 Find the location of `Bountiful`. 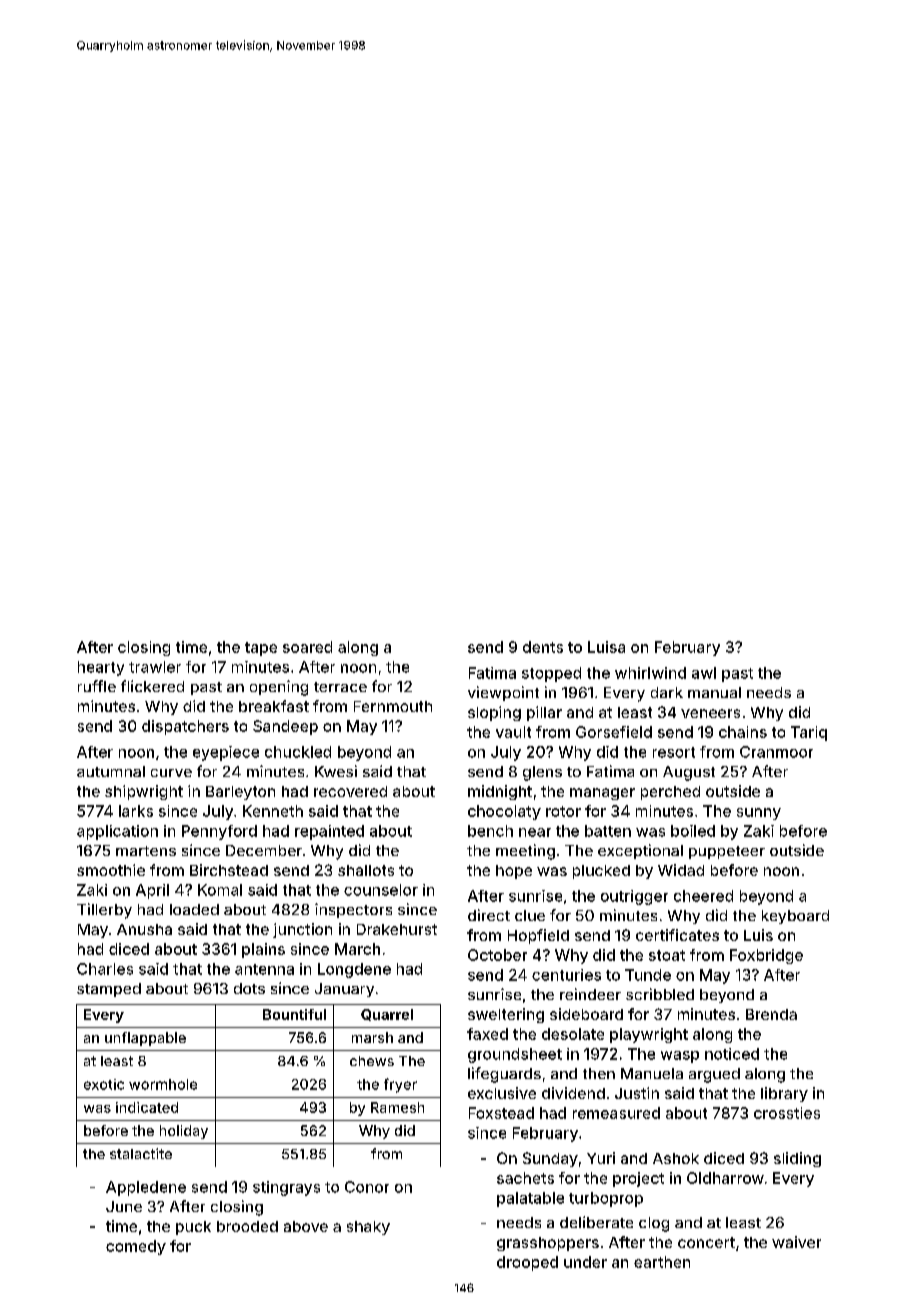

Bountiful is located at coordinates (294, 1014).
